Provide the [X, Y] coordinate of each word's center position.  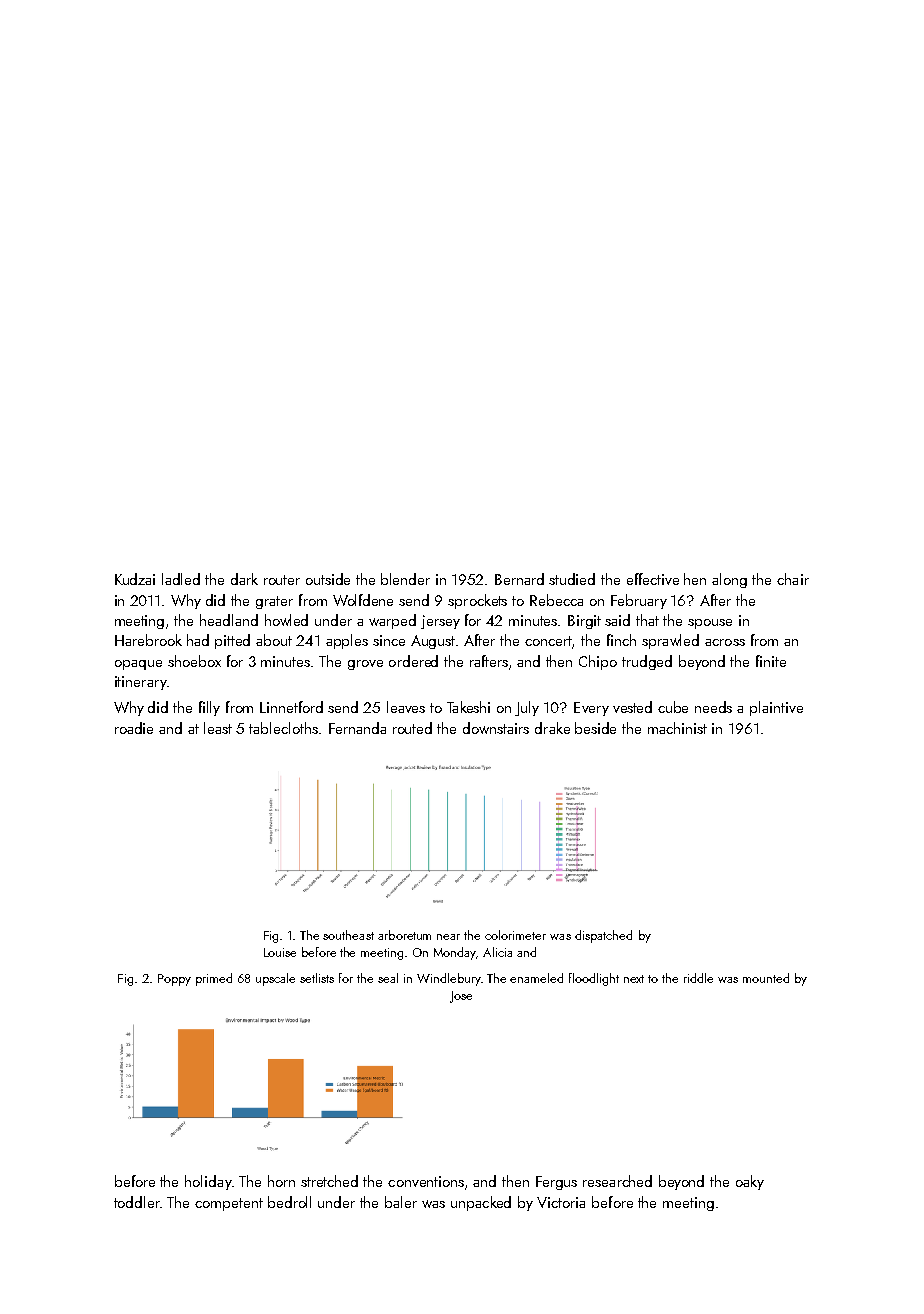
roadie [134, 728]
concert [549, 642]
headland [229, 620]
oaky [750, 1182]
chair [793, 579]
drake [552, 728]
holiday [208, 1182]
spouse [710, 624]
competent [229, 1204]
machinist [677, 728]
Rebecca [556, 600]
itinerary [141, 683]
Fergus [556, 1183]
